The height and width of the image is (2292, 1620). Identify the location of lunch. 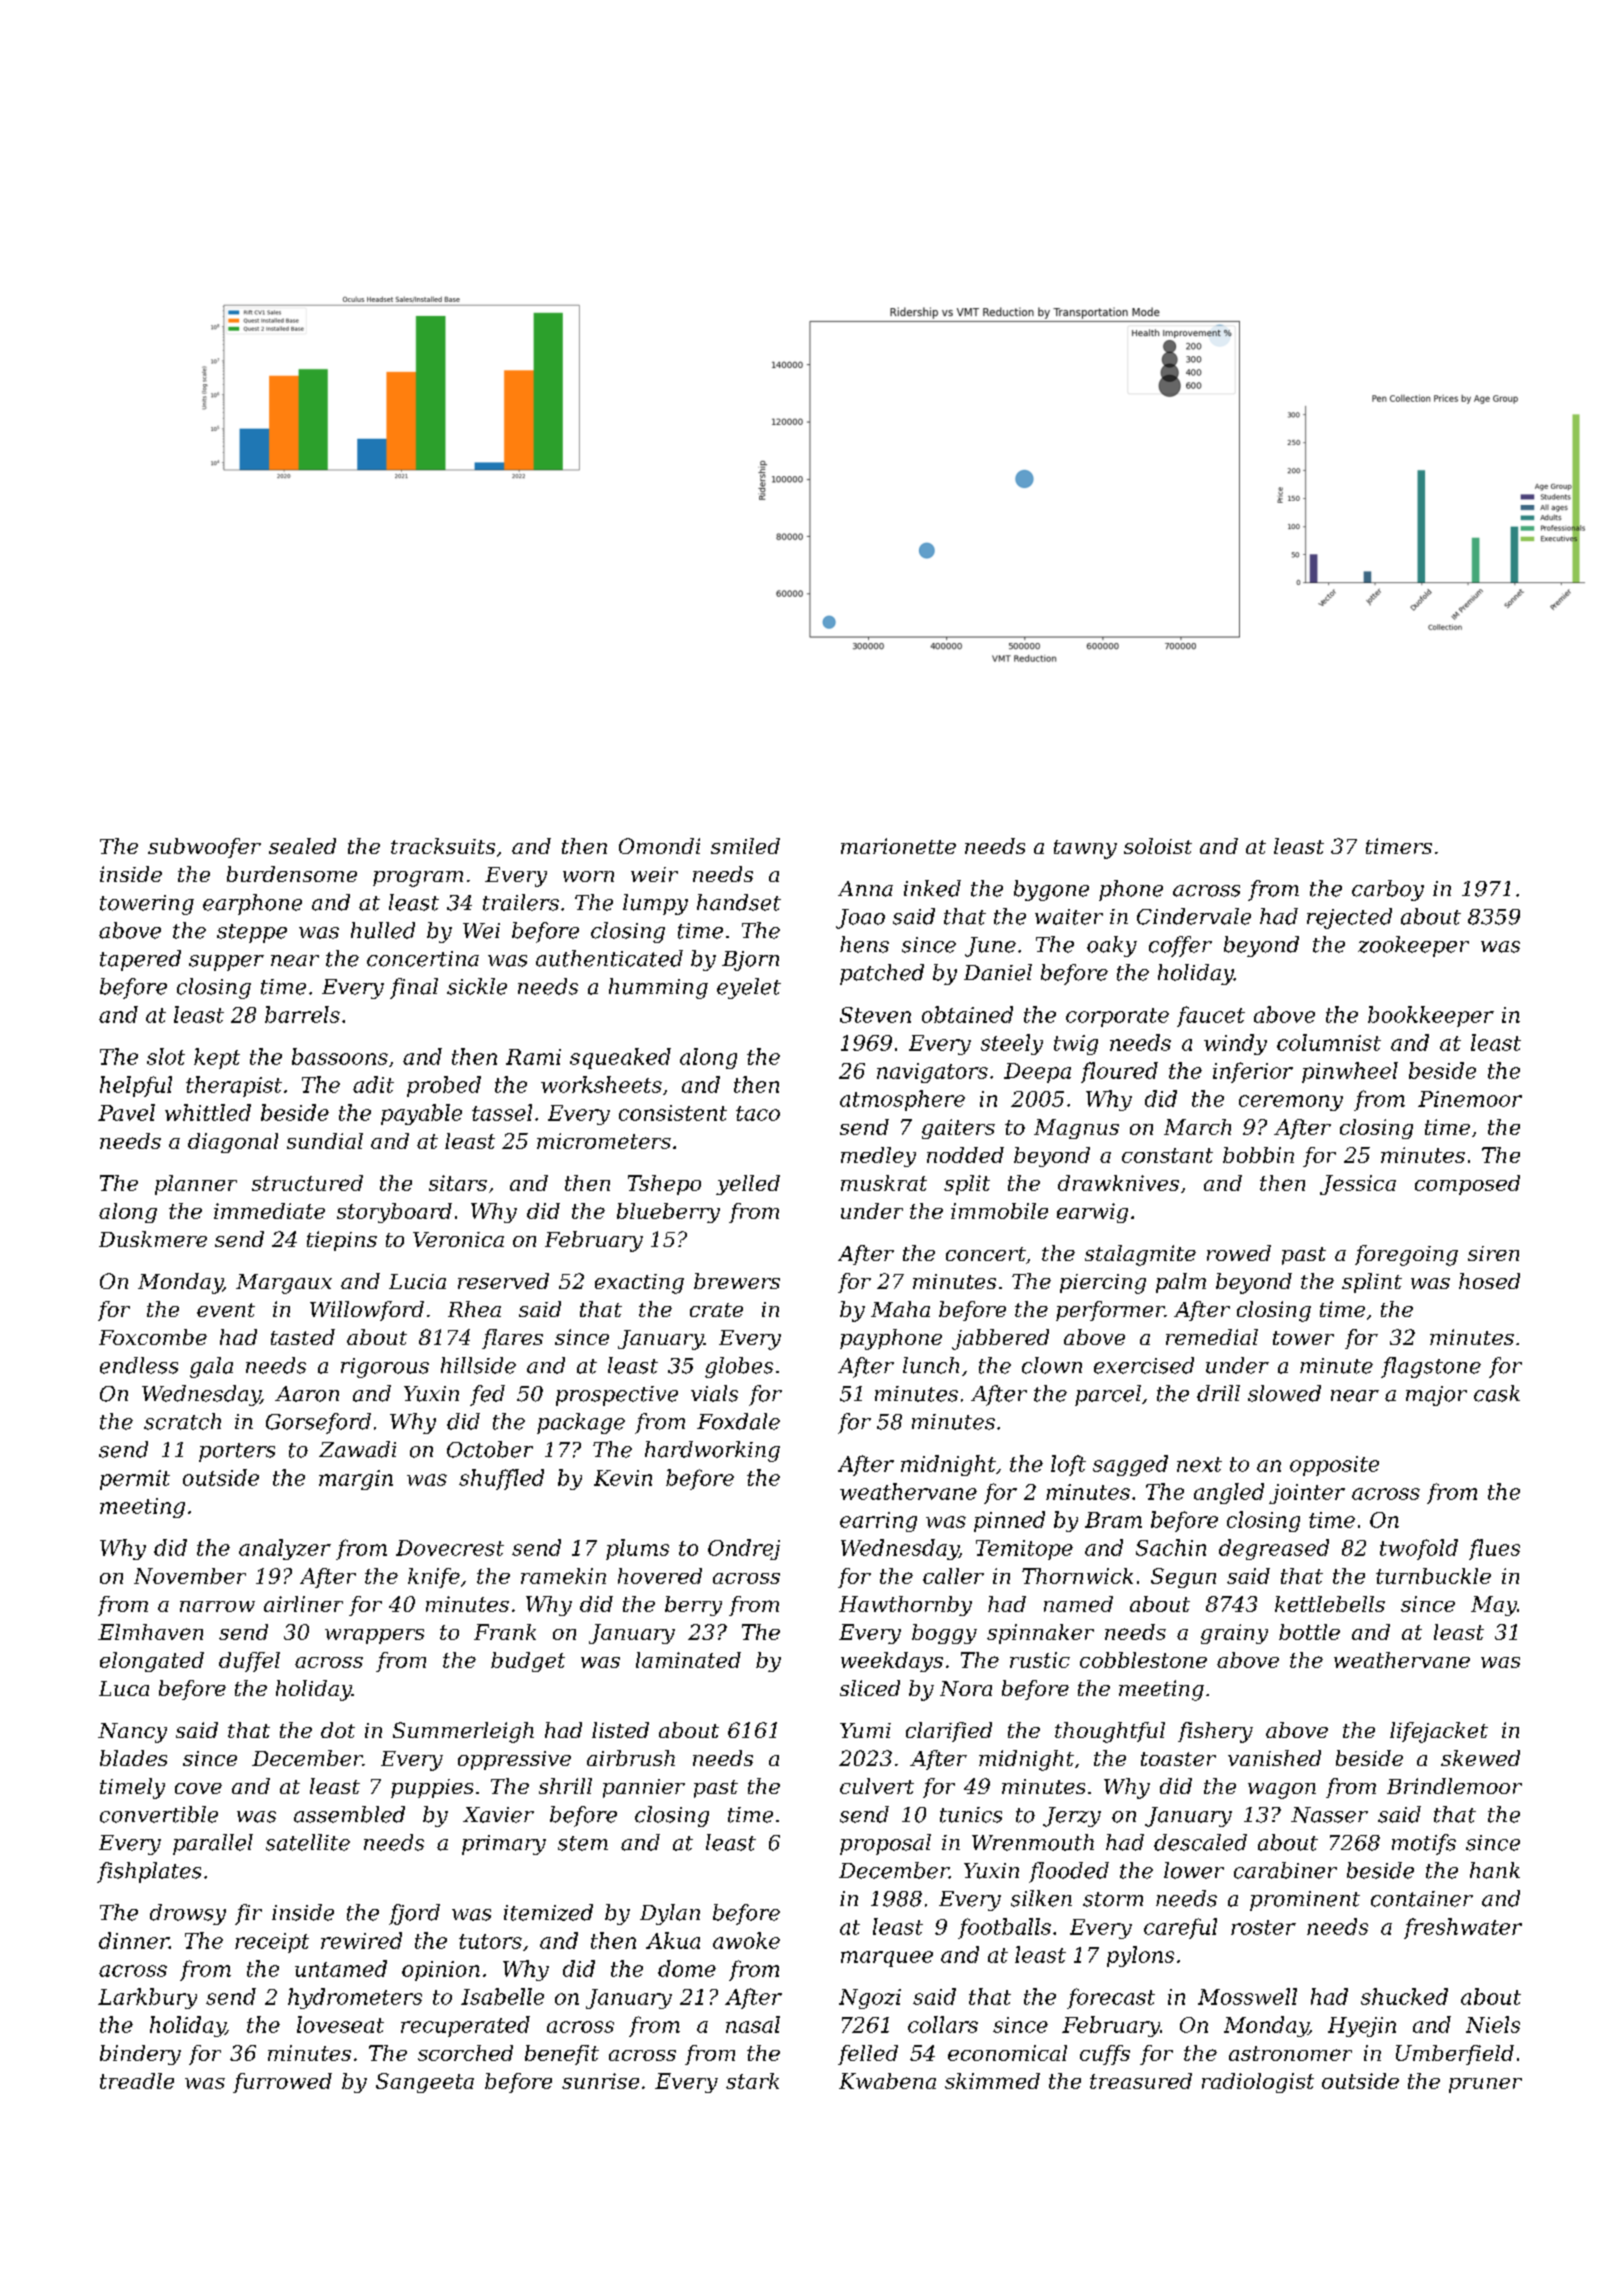
(931, 1365).
